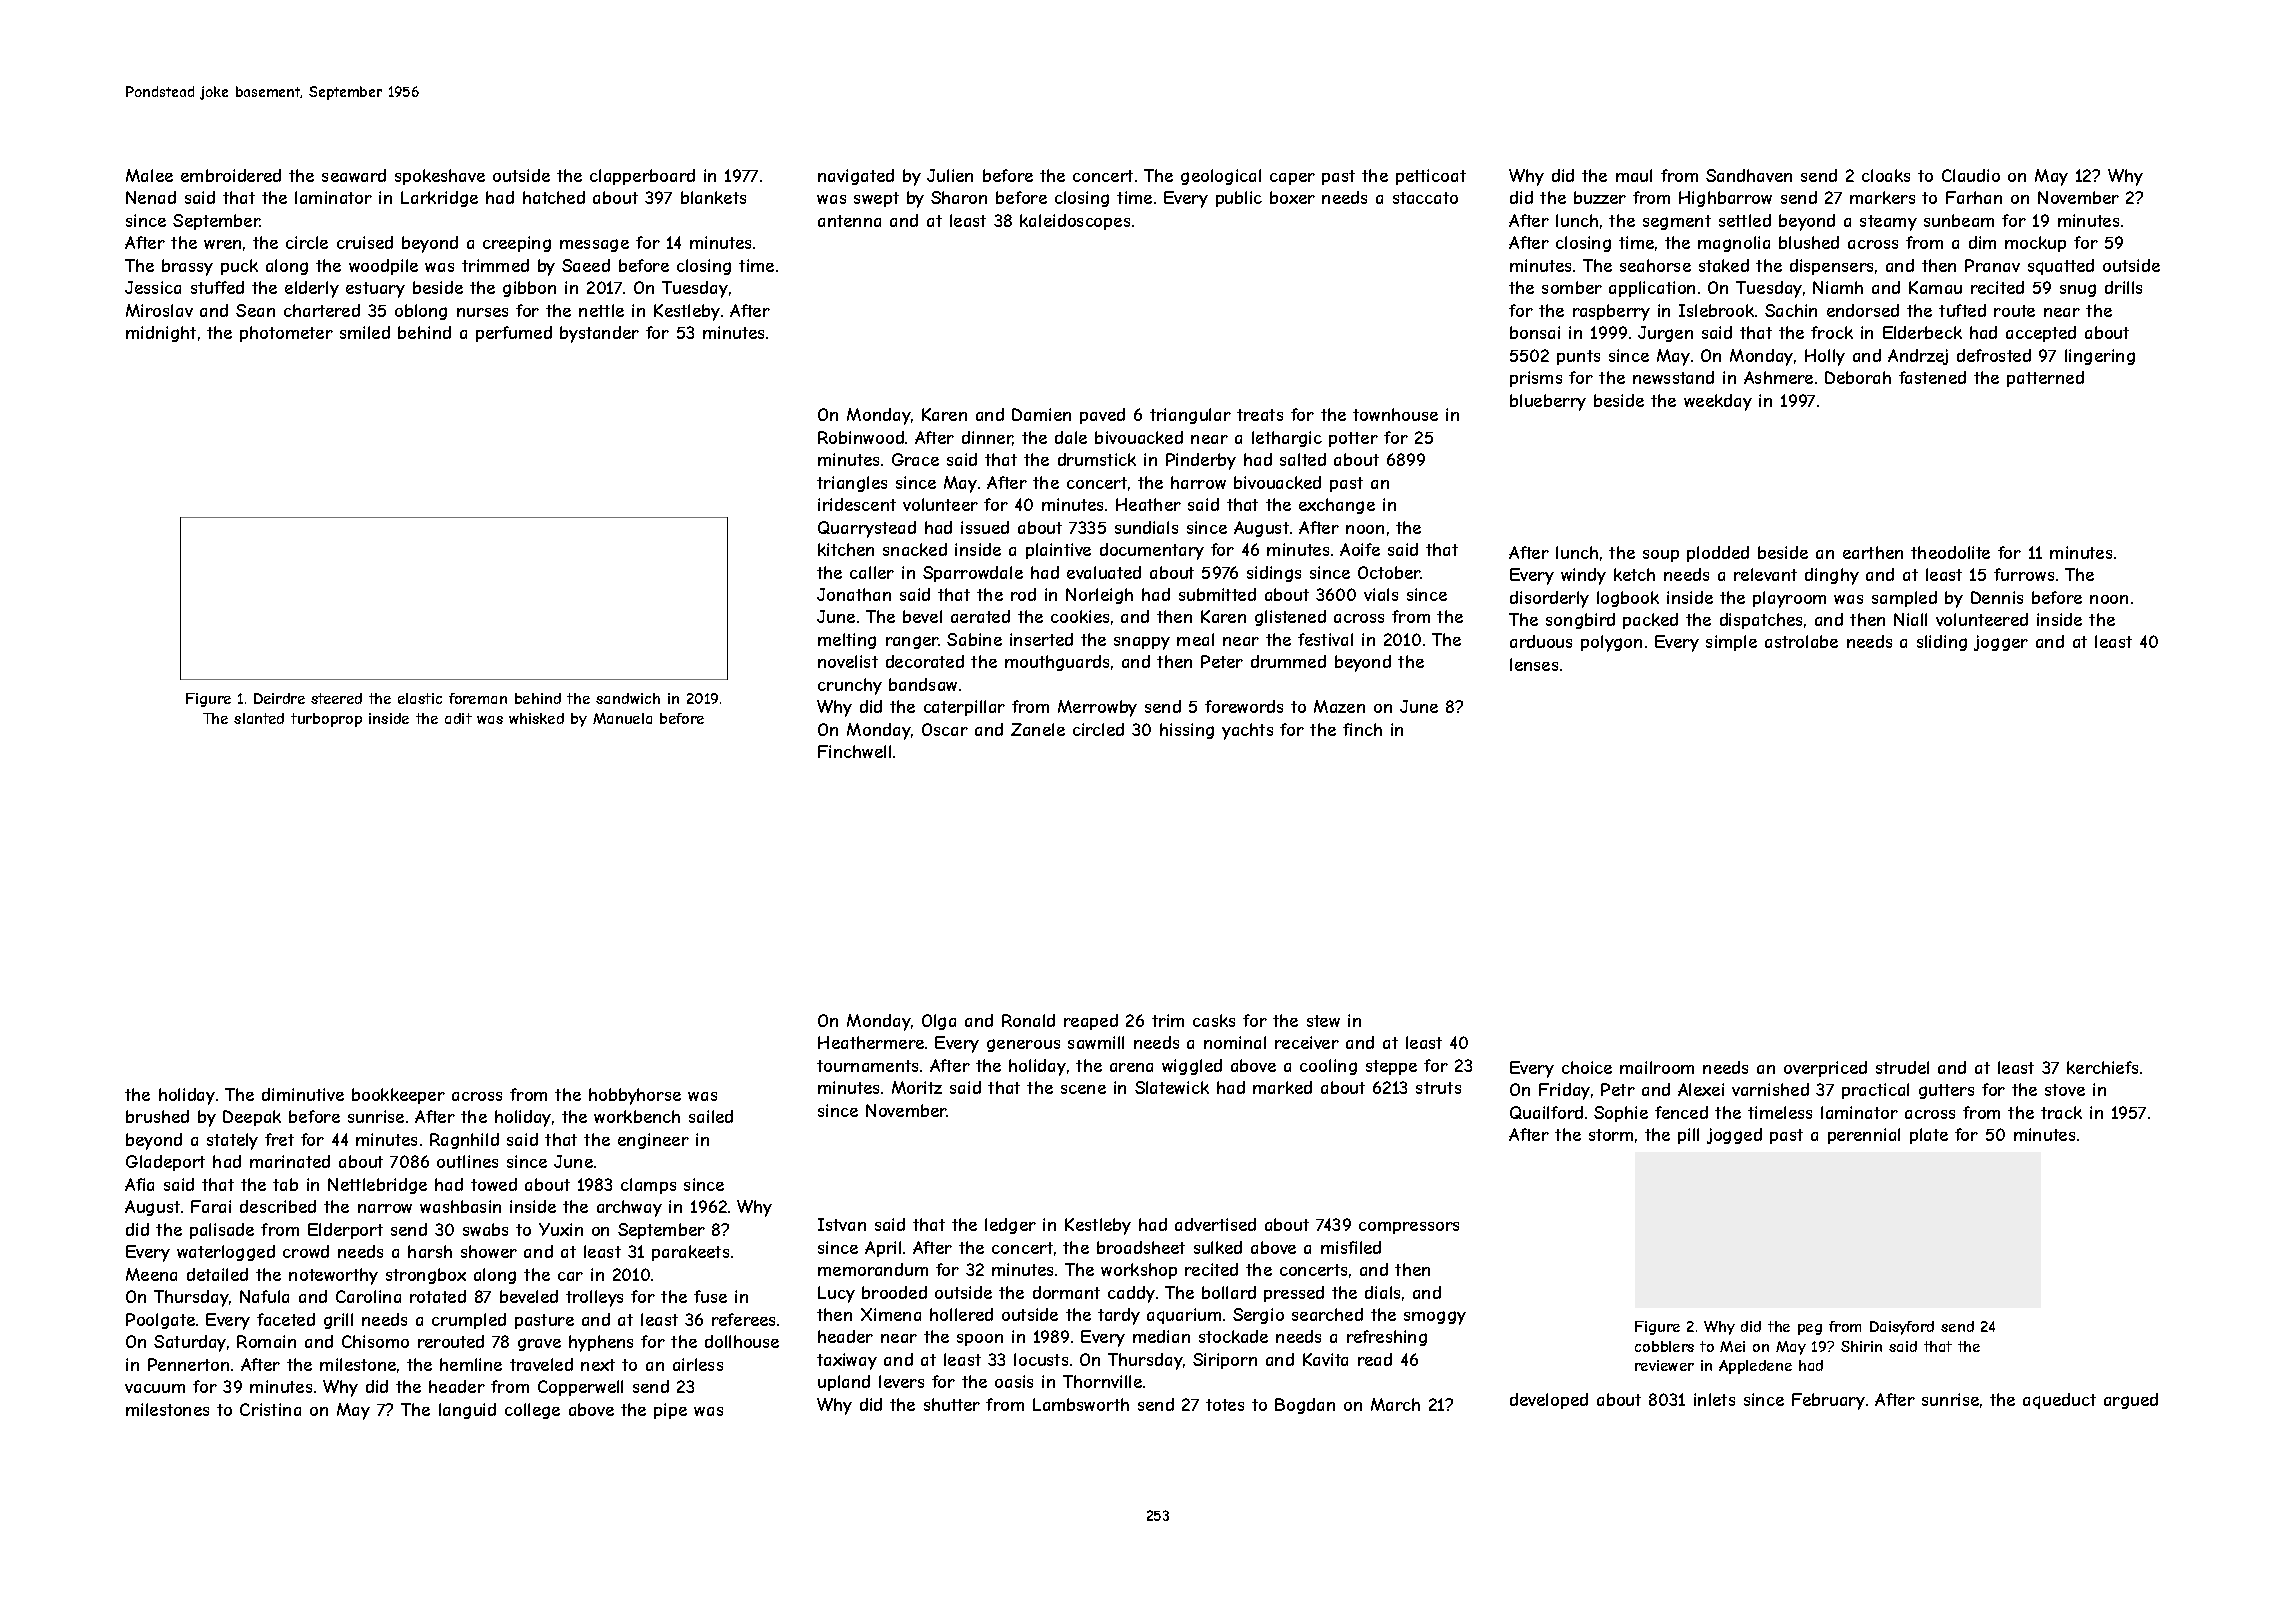 The width and height of the image is (2292, 1620). What do you see at coordinates (2001, 643) in the image?
I see `jogger` at bounding box center [2001, 643].
